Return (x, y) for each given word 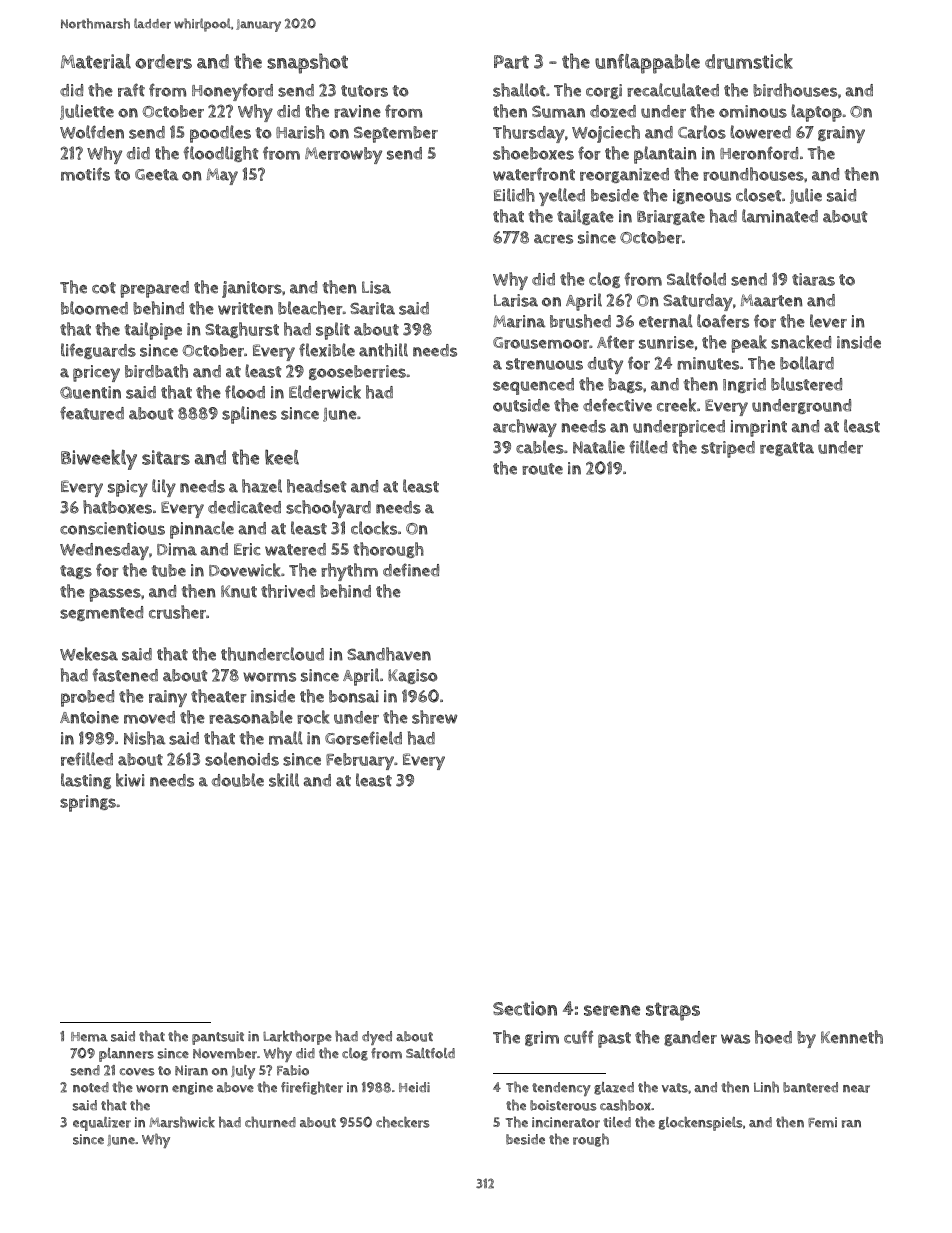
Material (96, 61)
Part (511, 62)
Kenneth (852, 1037)
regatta (787, 449)
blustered (806, 384)
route (542, 469)
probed (87, 698)
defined (411, 570)
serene (612, 1010)
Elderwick (325, 392)
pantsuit (218, 1038)
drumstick (749, 61)
